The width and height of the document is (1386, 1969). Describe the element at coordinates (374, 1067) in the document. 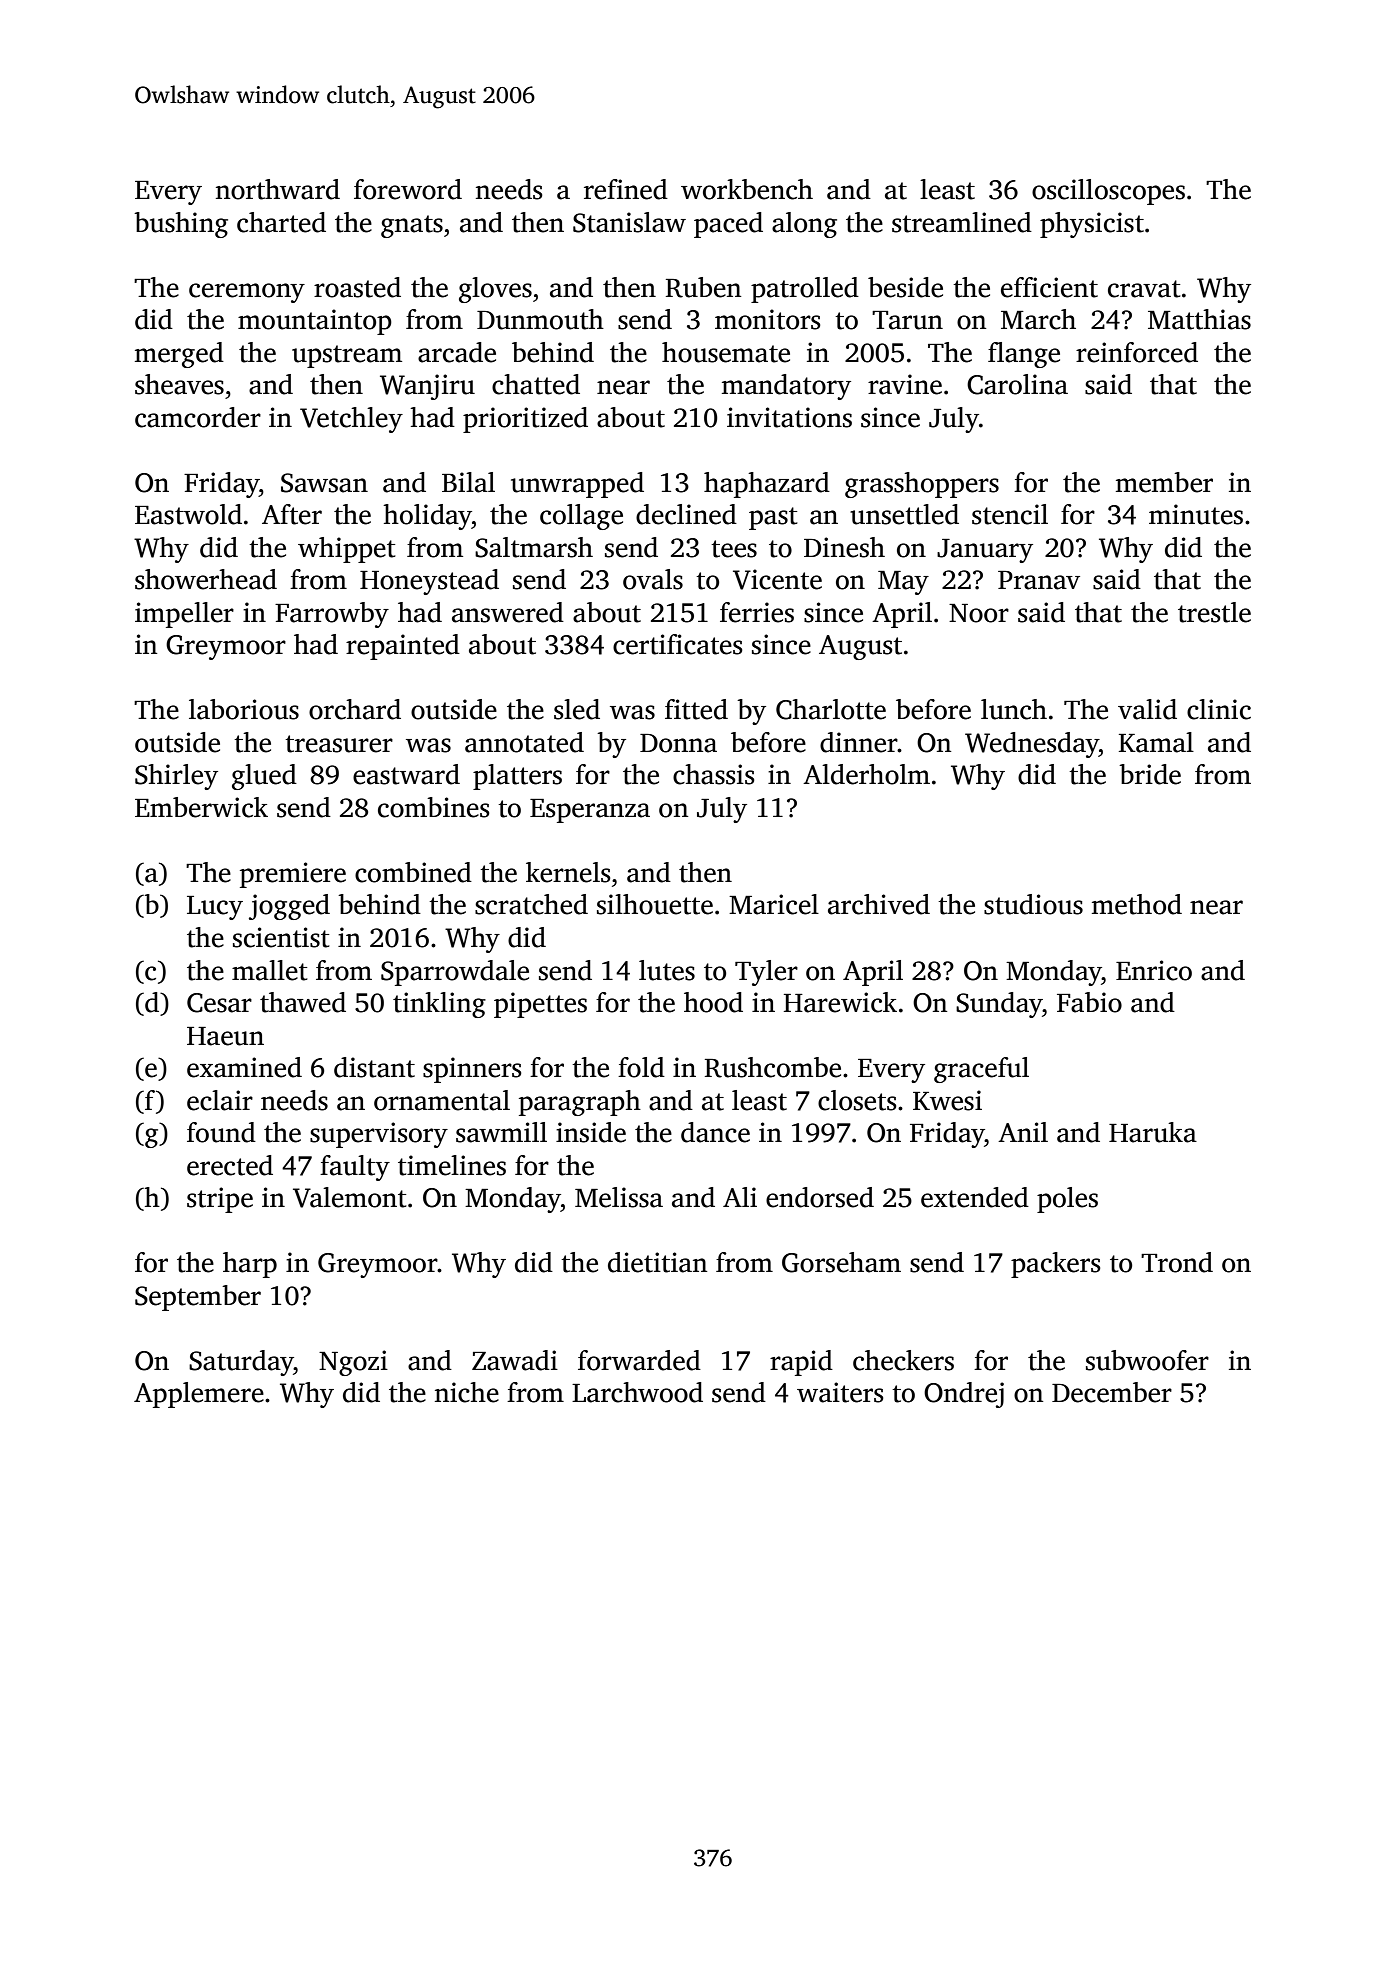

I see `distant` at that location.
